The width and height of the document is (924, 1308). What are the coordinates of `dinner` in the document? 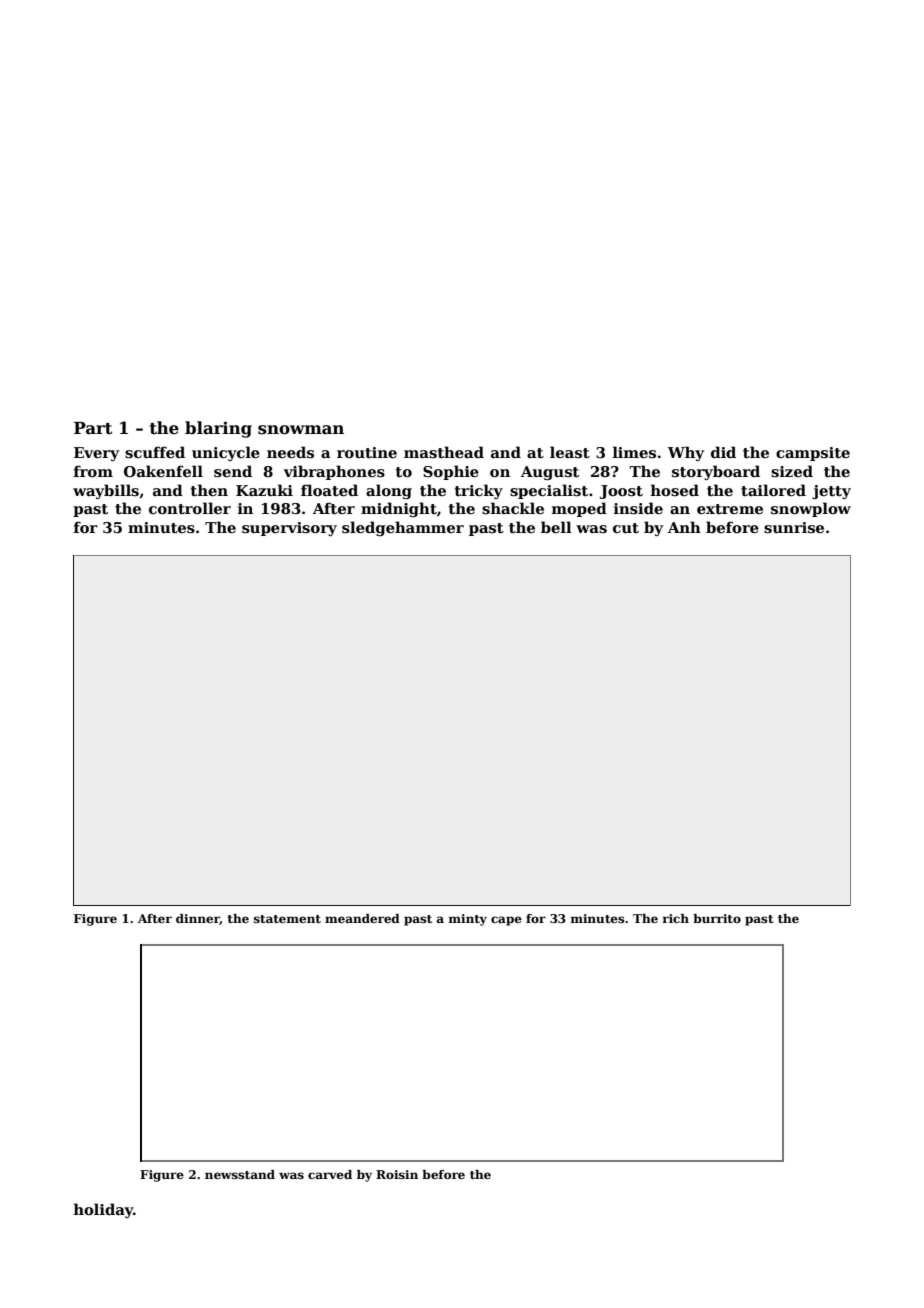 It's located at (198, 919).
